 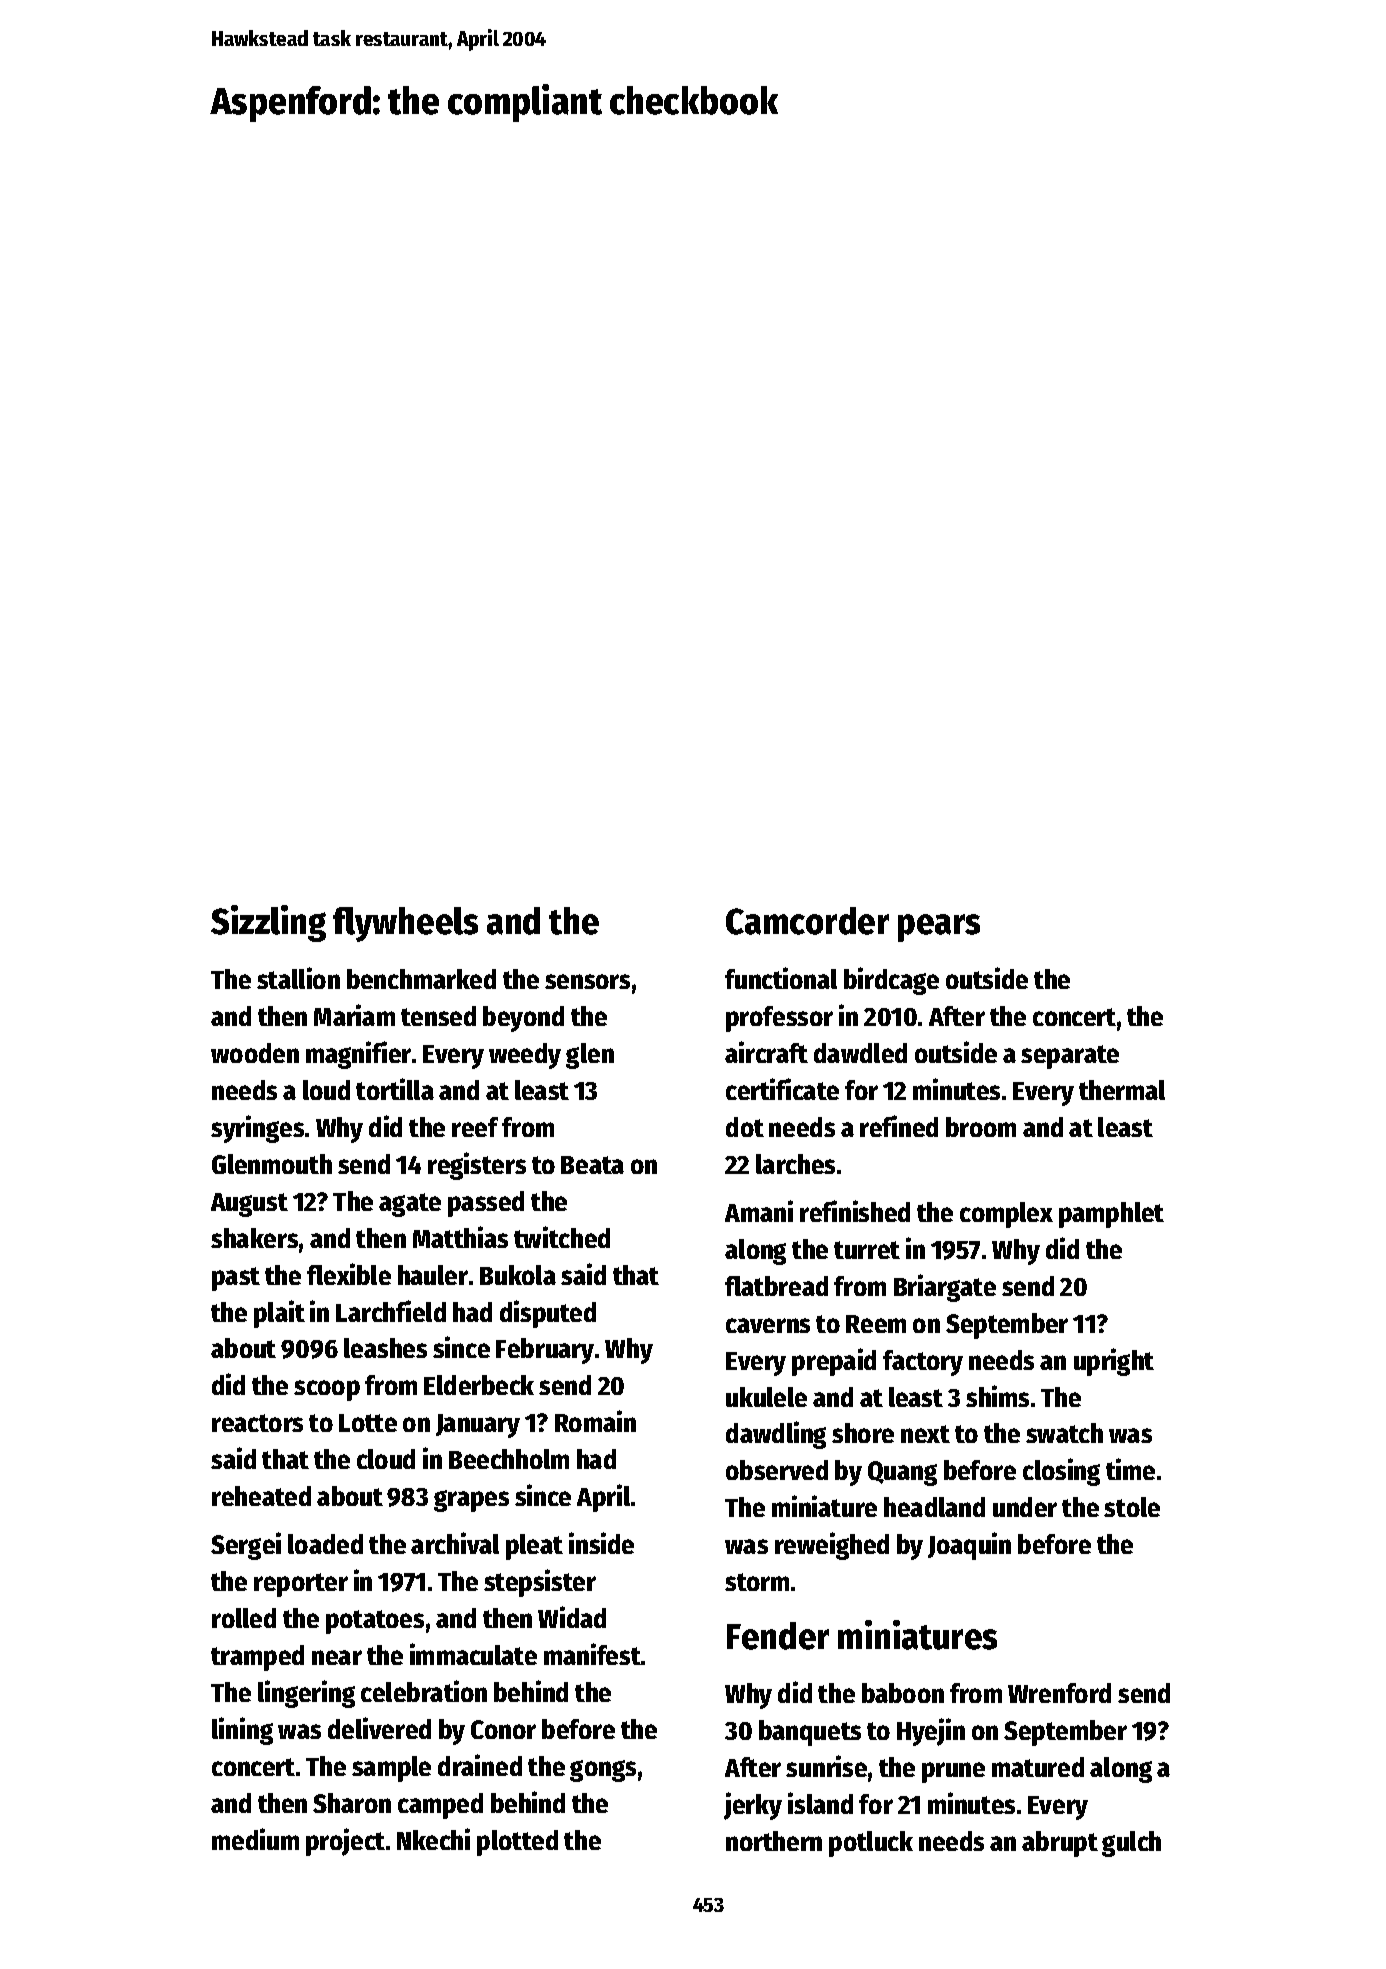 What do you see at coordinates (479, 1385) in the screenshot?
I see `Elderbeck` at bounding box center [479, 1385].
